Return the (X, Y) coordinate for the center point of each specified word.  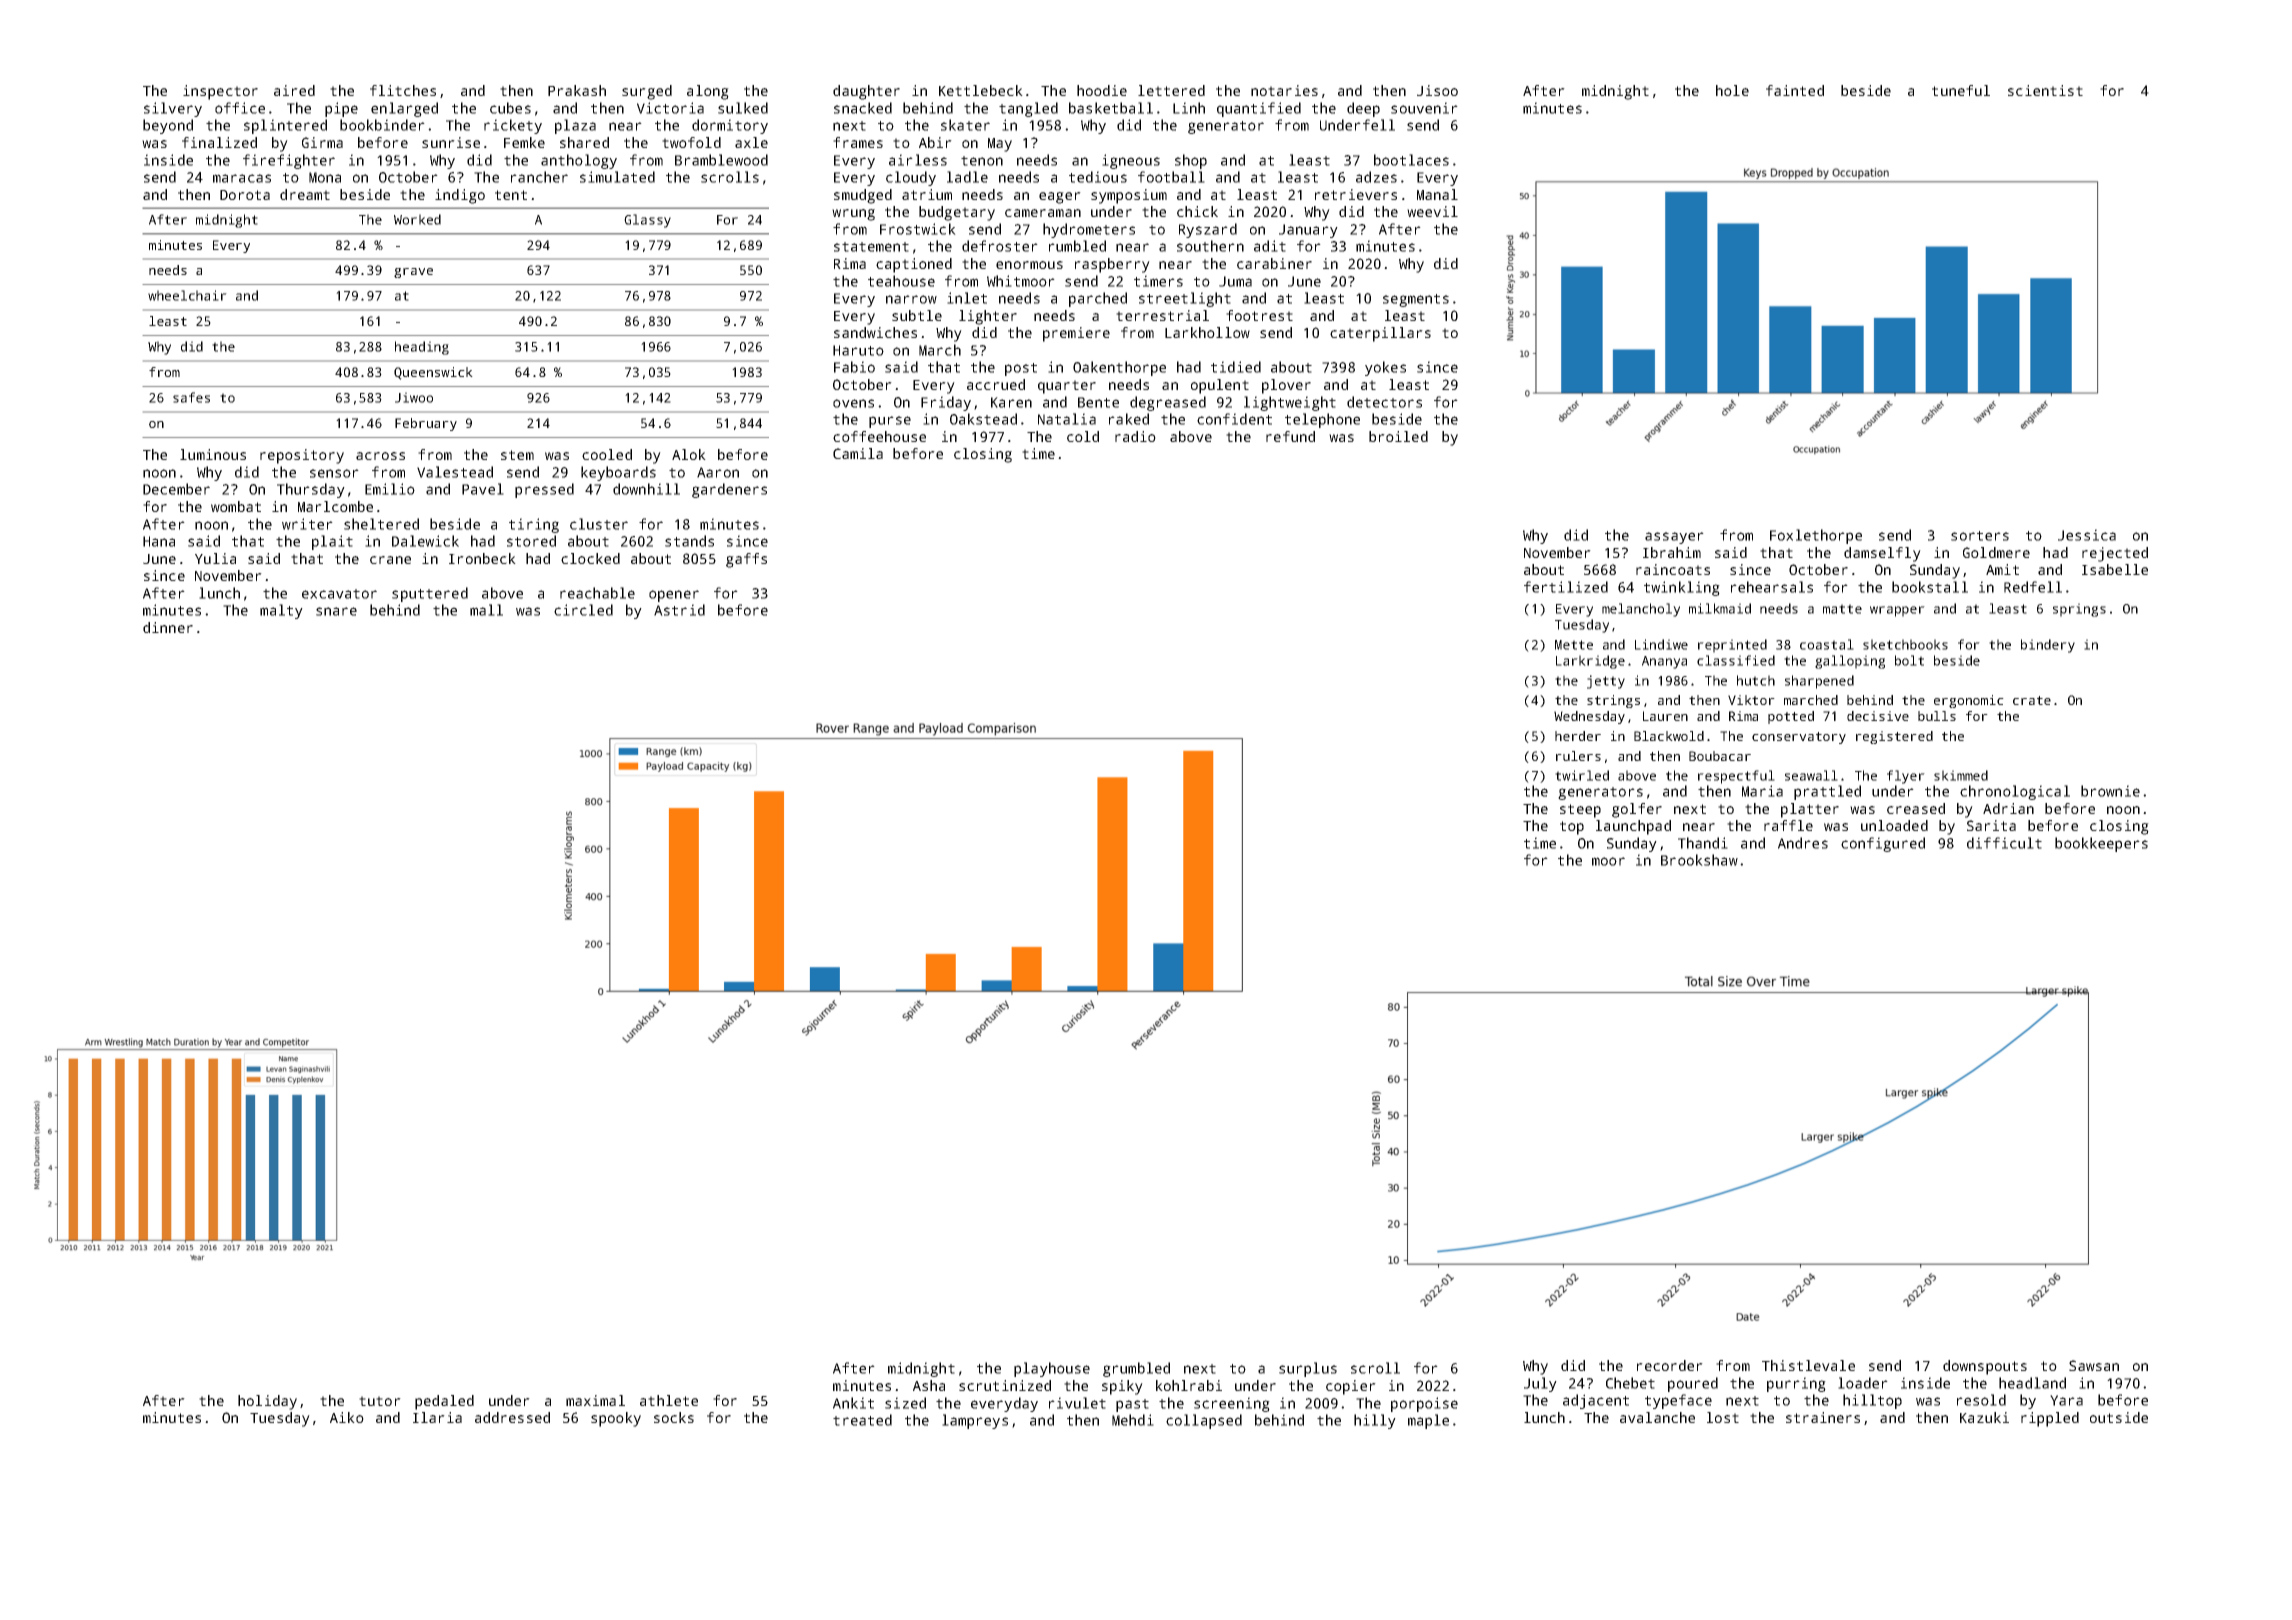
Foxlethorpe (1816, 536)
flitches (403, 90)
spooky (616, 1419)
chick (1197, 211)
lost (1723, 1417)
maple (1428, 1421)
